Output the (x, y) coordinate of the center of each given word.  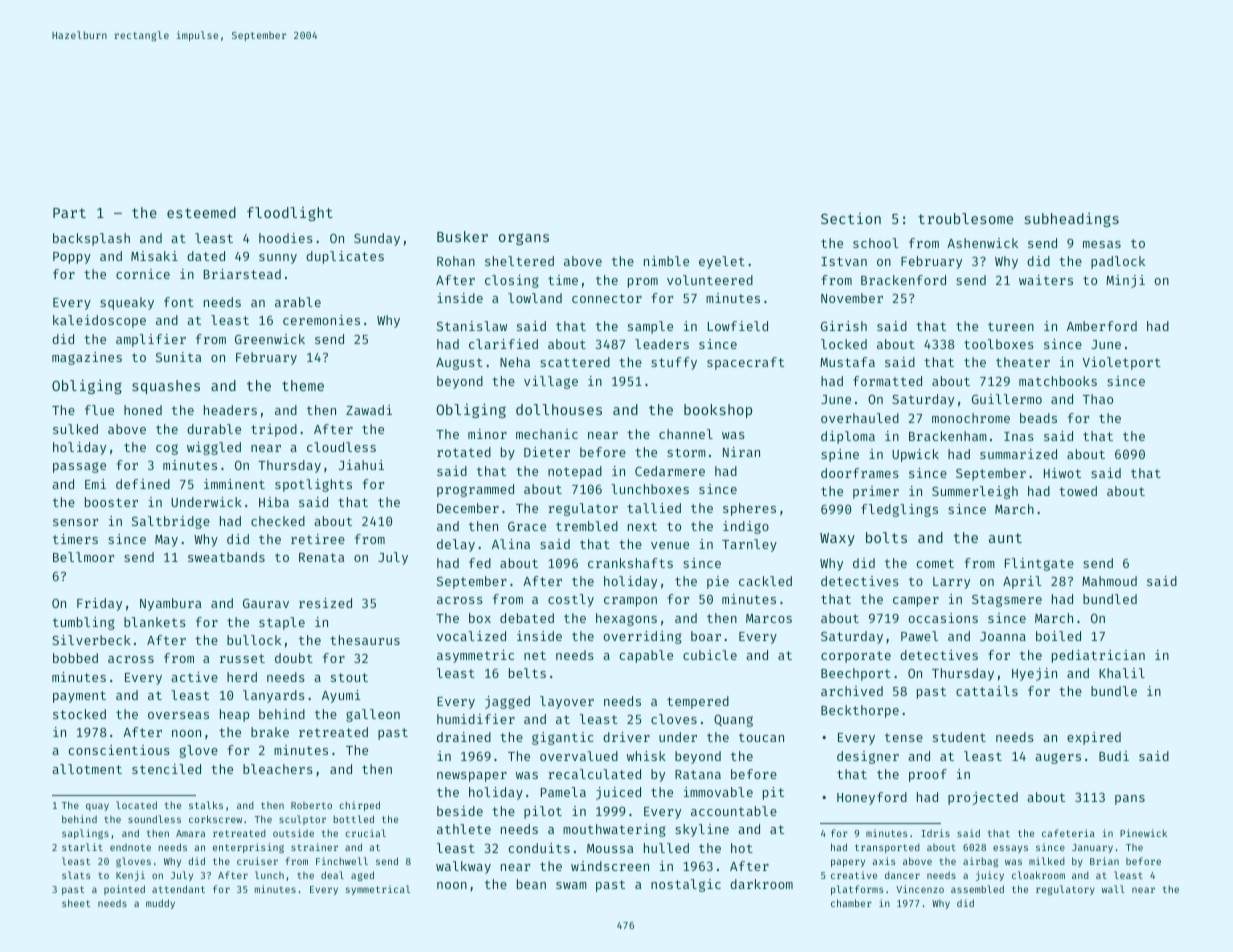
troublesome (965, 218)
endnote (130, 847)
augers (1058, 758)
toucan (761, 737)
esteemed (201, 212)
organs (524, 239)
